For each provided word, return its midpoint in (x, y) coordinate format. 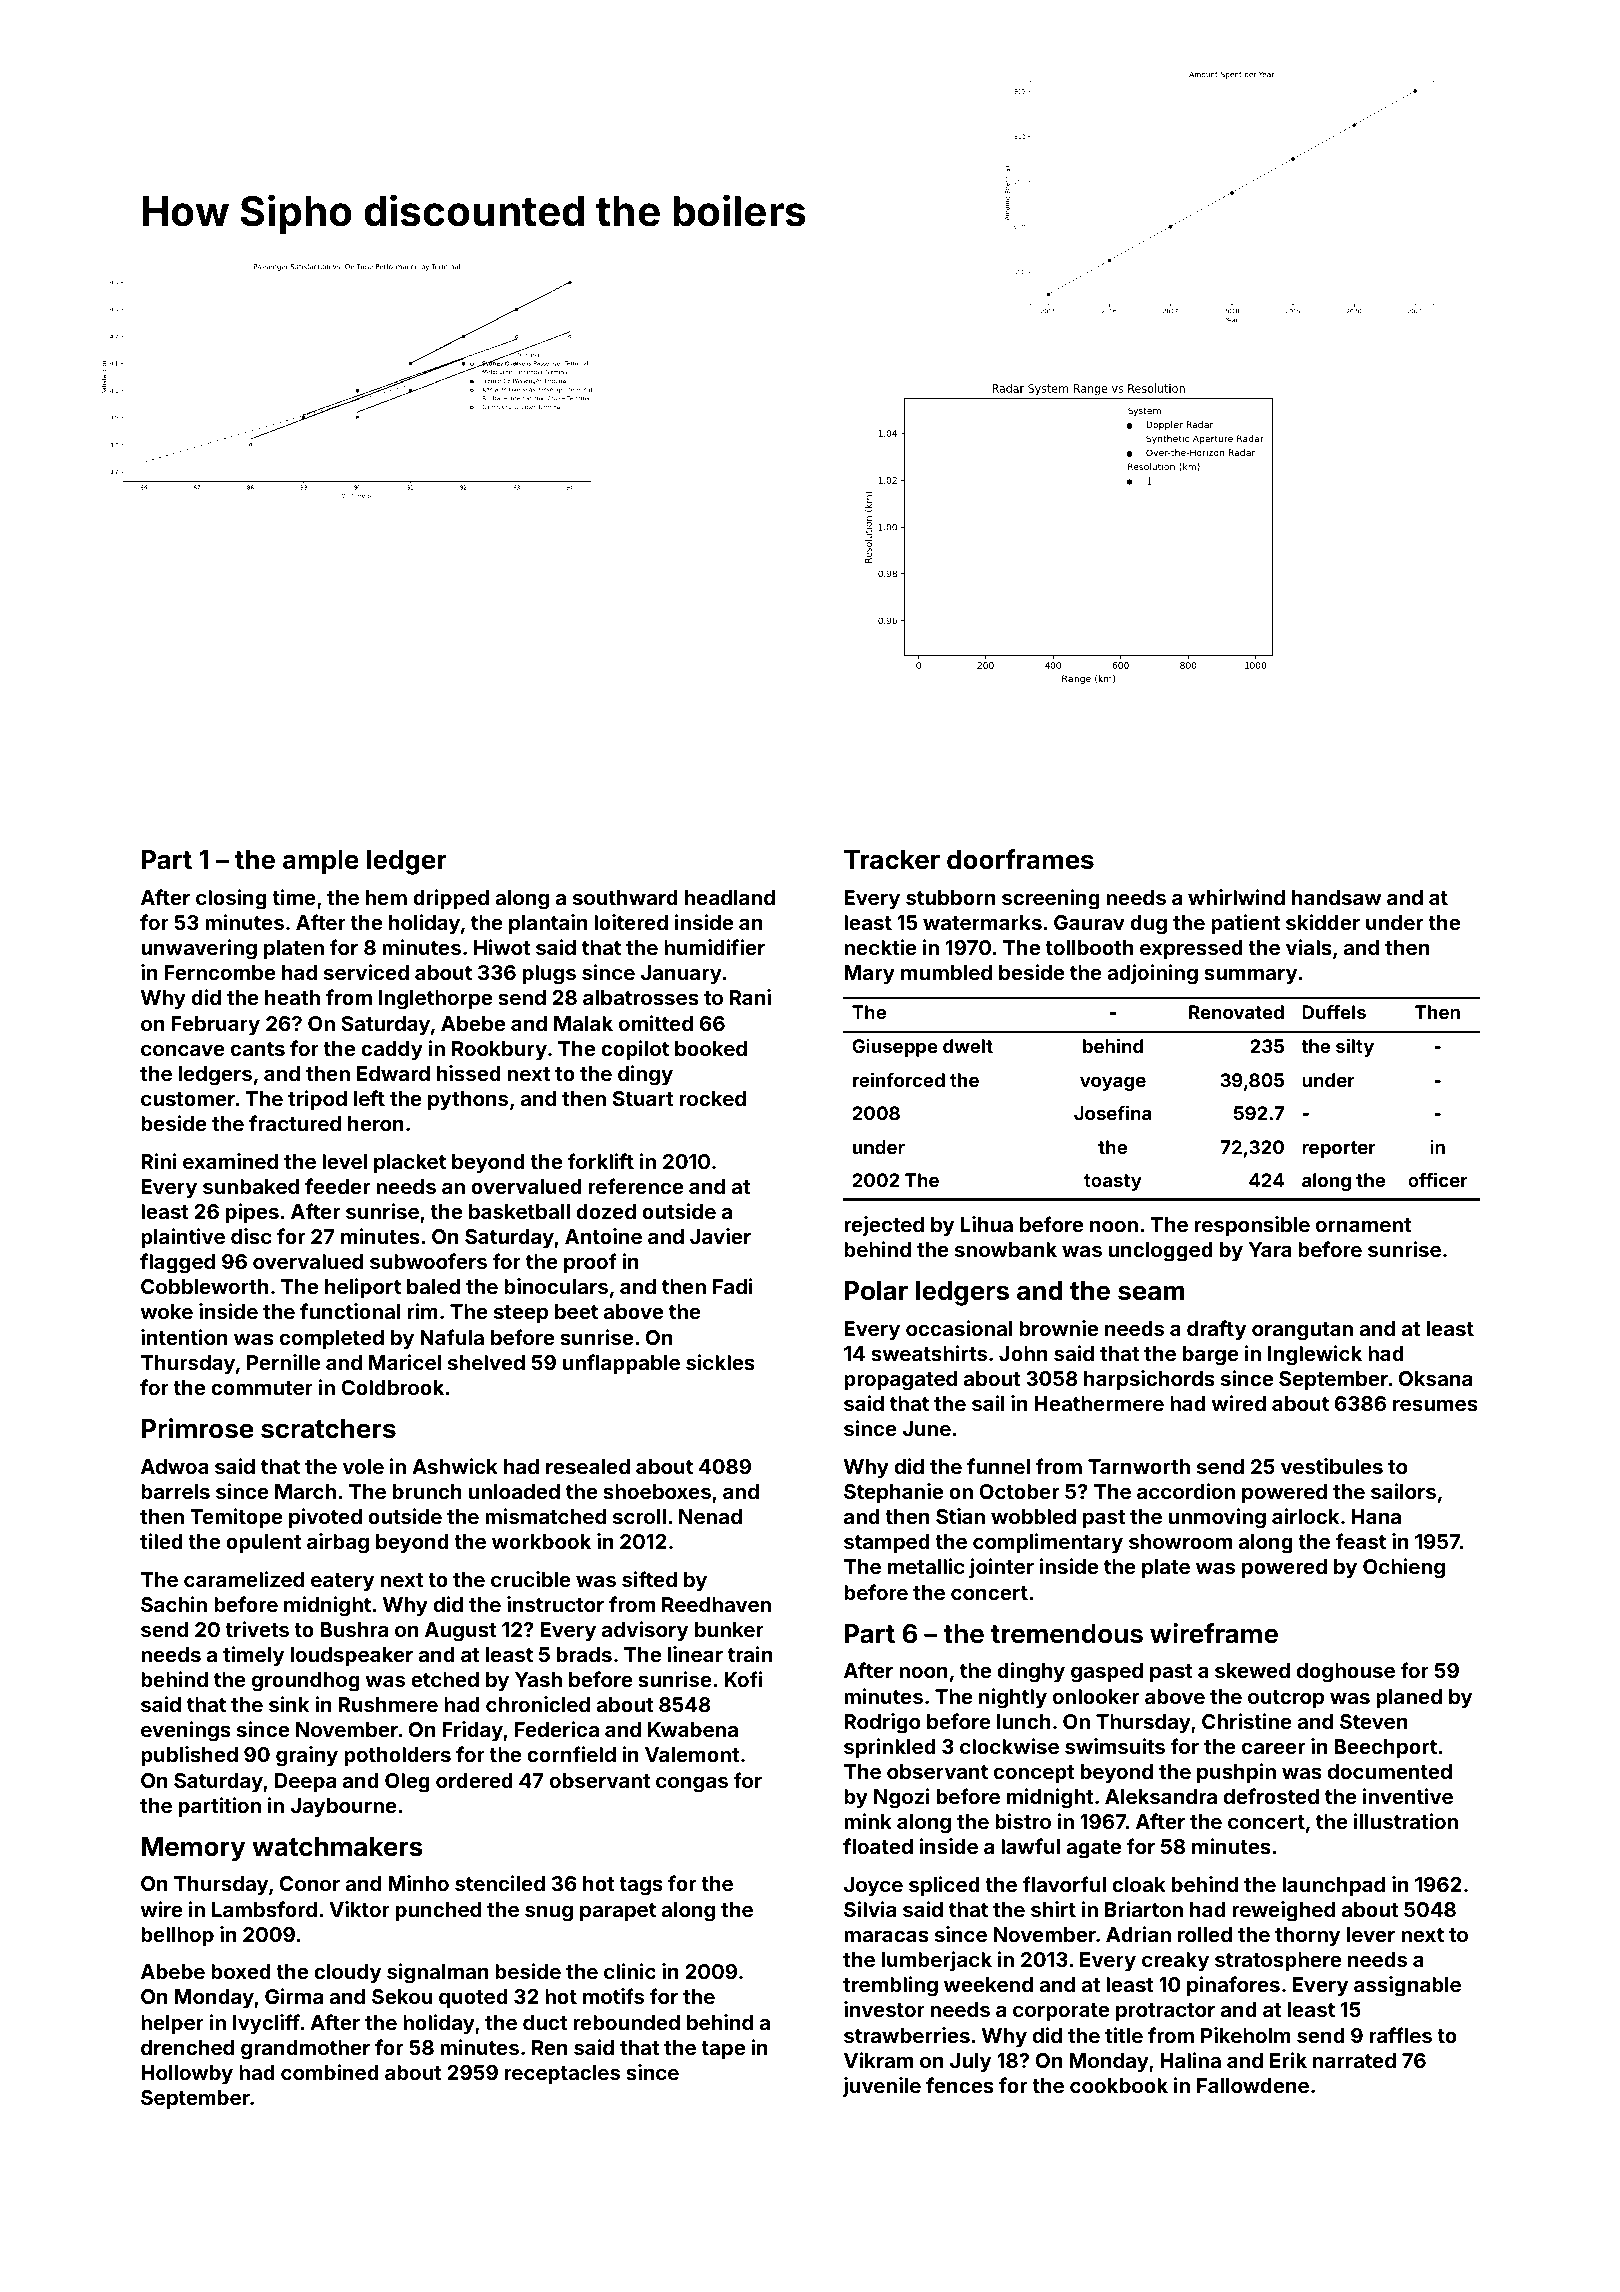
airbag (338, 1543)
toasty (1113, 1182)
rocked (713, 1098)
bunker (729, 1629)
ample (321, 862)
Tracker (892, 860)
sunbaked (251, 1186)
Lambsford (264, 1909)
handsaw (1336, 897)
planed (1409, 1698)
